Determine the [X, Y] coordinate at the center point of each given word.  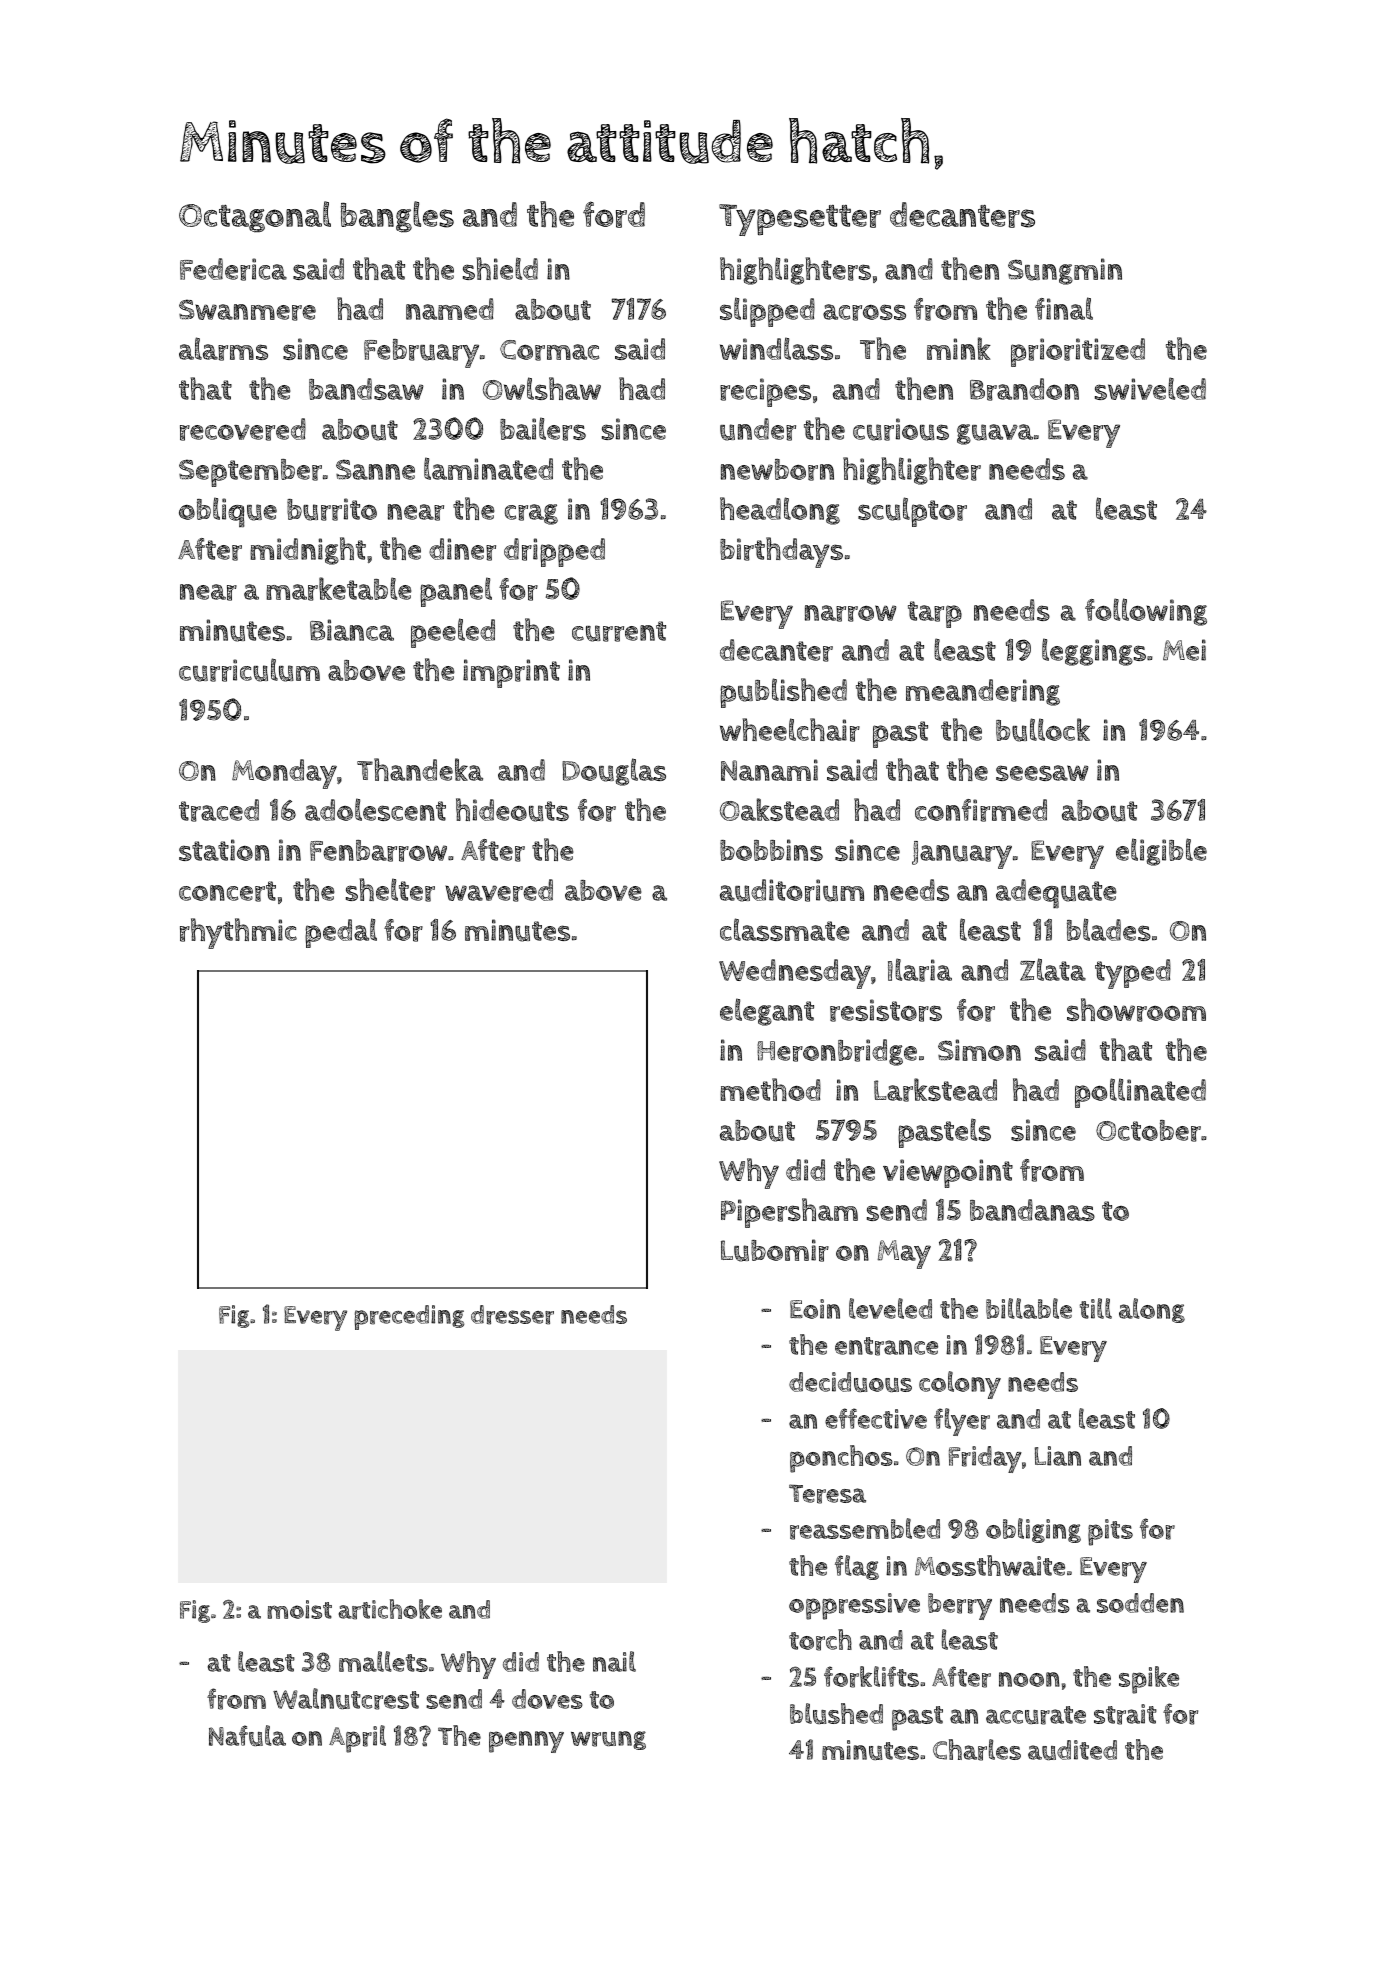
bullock [1043, 730]
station [224, 850]
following [1146, 612]
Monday [284, 774]
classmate [785, 929]
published [783, 693]
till [1096, 1308]
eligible [1161, 852]
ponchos [841, 1459]
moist [299, 1609]
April [357, 1739]
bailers [543, 429]
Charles [977, 1750]
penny [526, 1742]
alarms [223, 349]
